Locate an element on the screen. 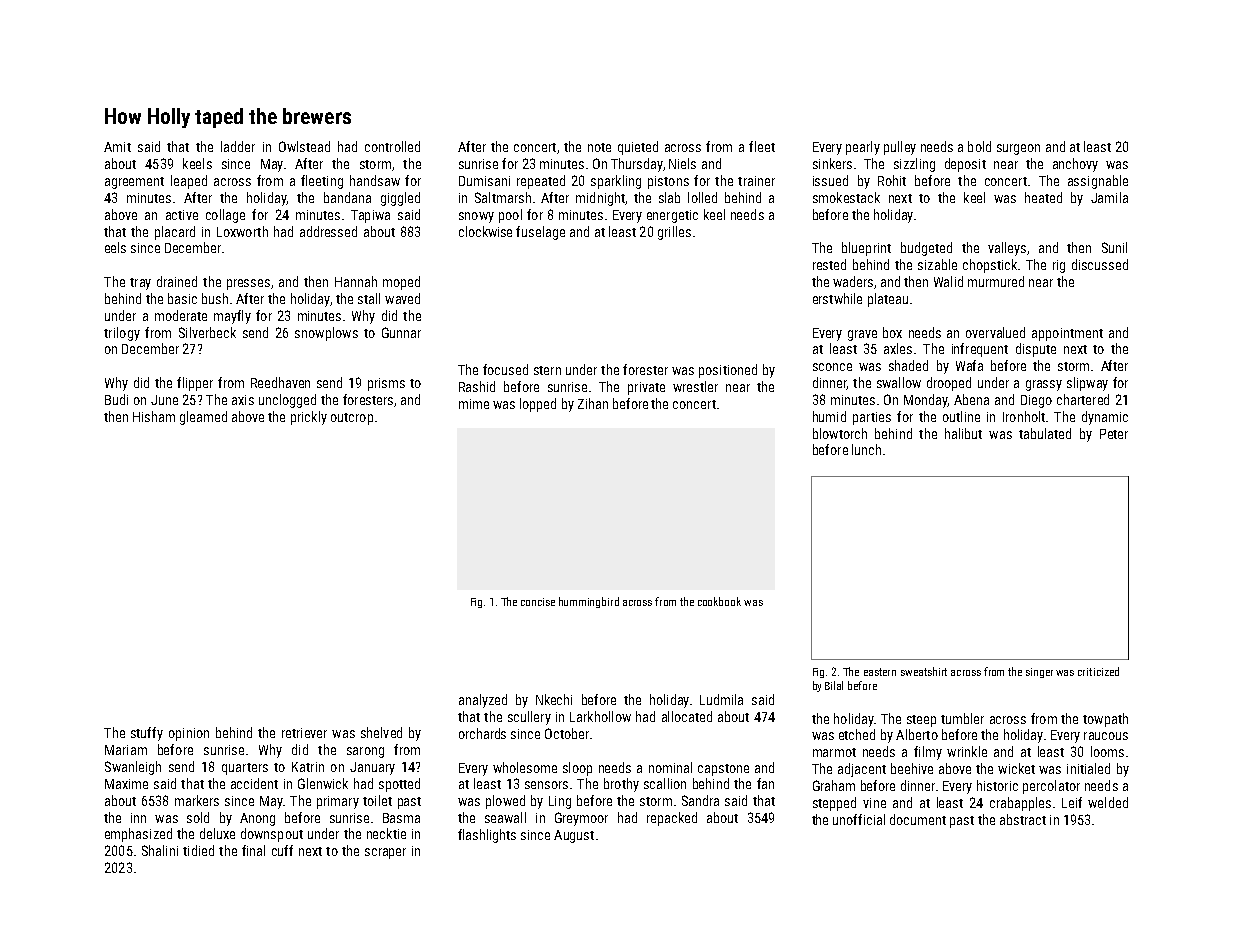  August is located at coordinates (574, 836).
